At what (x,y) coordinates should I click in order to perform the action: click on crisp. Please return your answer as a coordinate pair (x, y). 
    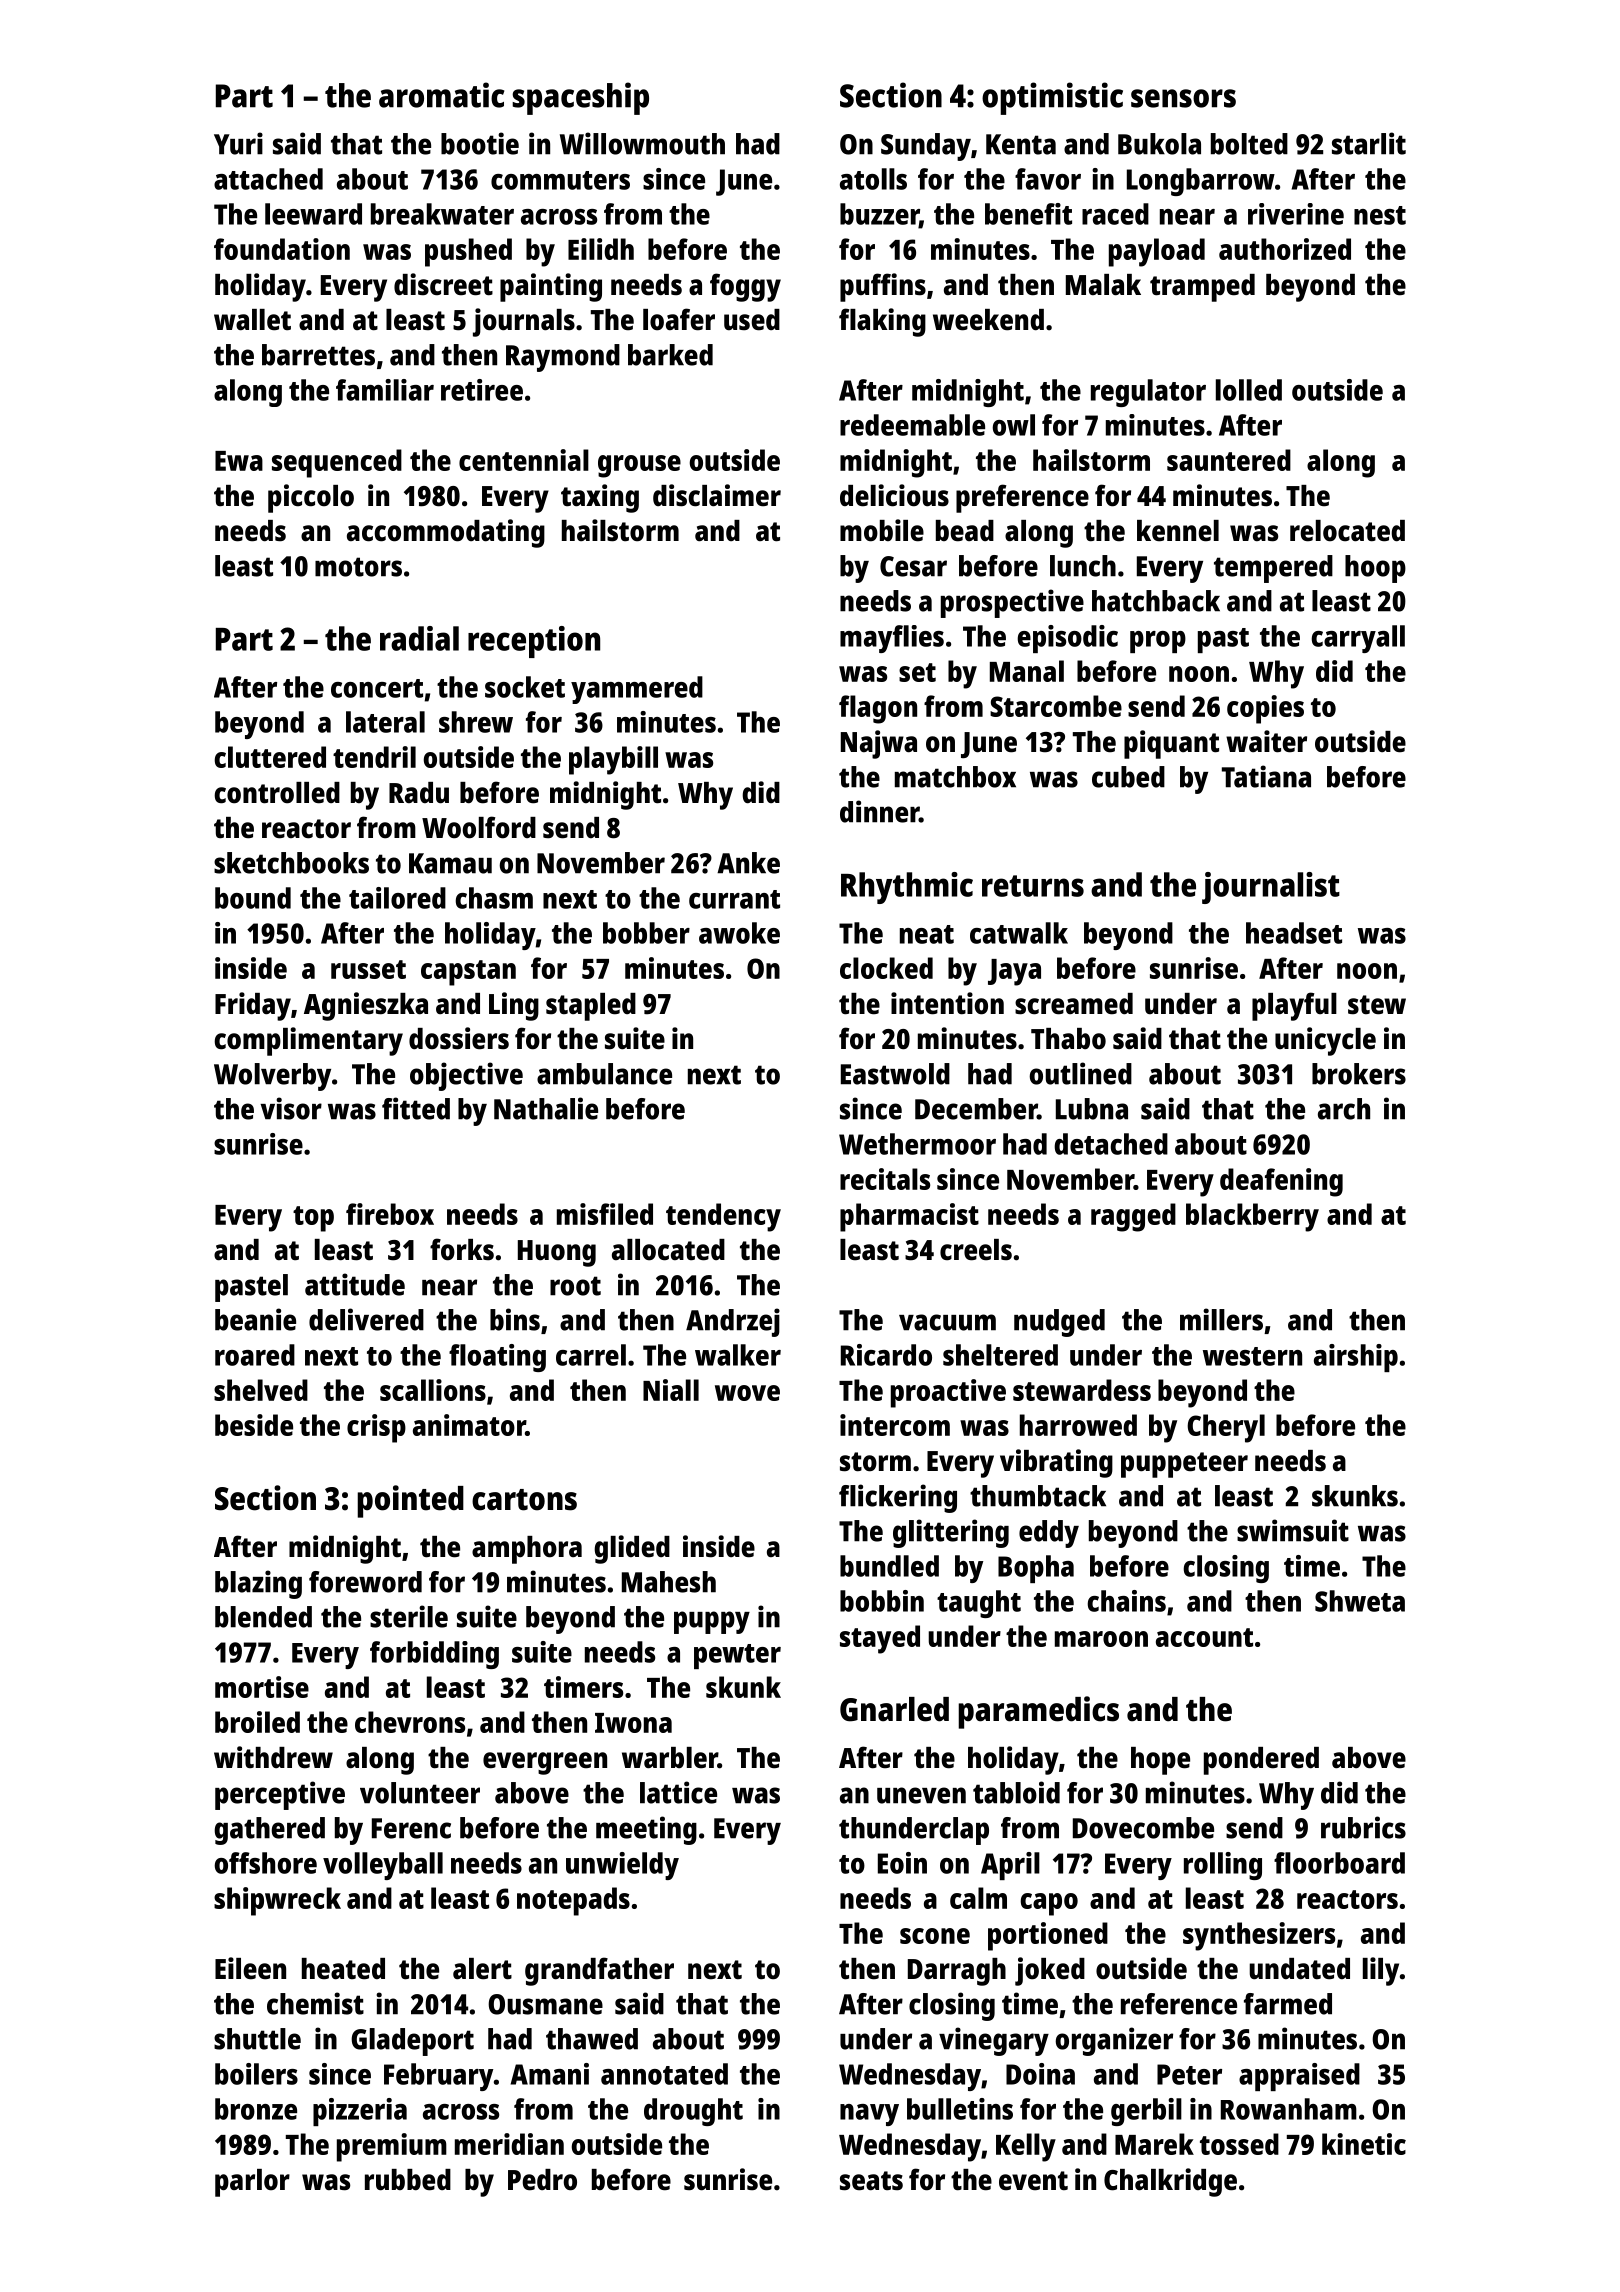
    Looking at the image, I should click on (376, 1428).
